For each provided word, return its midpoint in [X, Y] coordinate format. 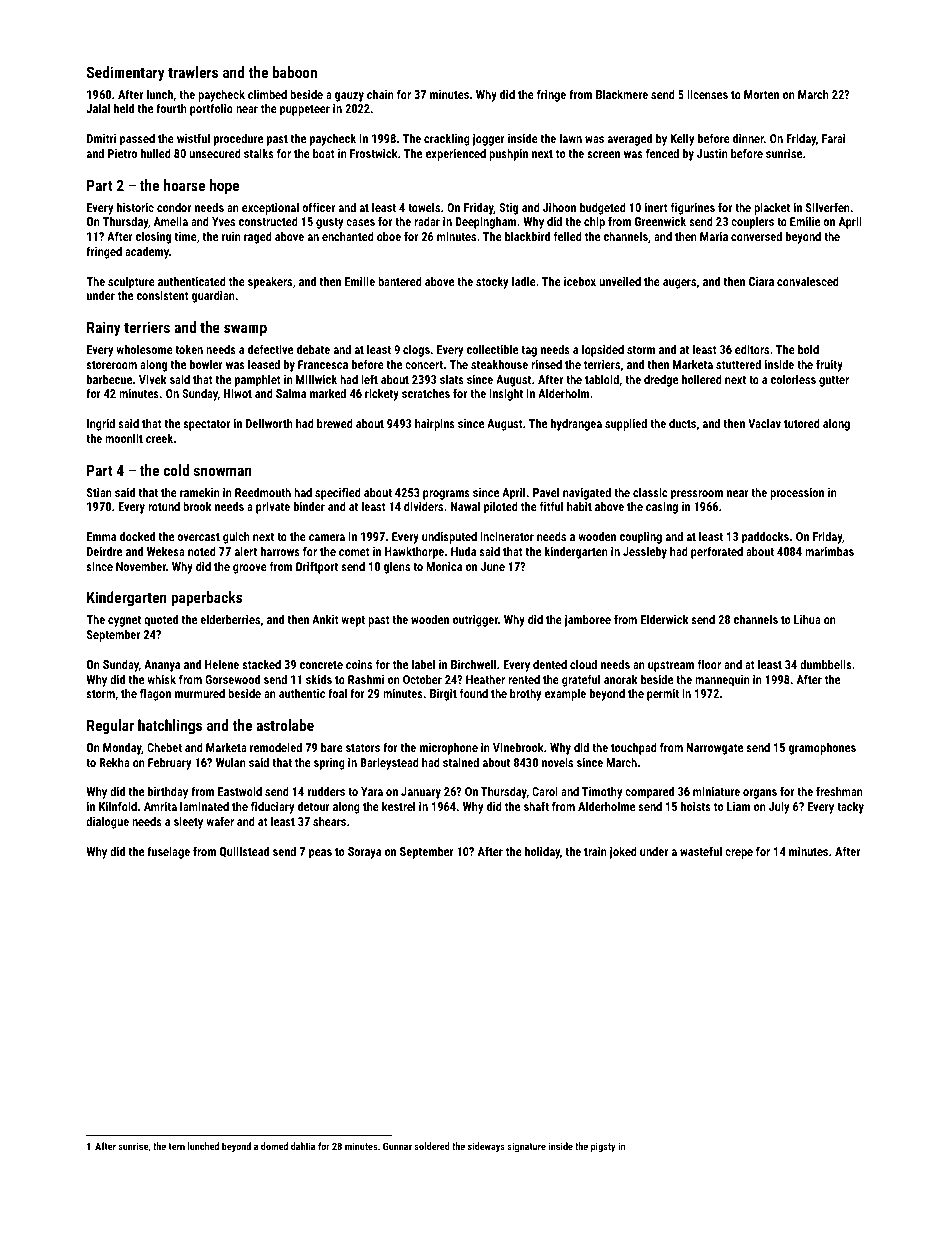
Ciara [761, 281]
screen [603, 154]
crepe [739, 854]
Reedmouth [263, 492]
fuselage [168, 852]
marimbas [829, 551]
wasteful [701, 851]
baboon [295, 72]
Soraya [364, 853]
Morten [761, 94]
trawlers [193, 72]
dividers [423, 506]
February [169, 763]
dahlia [303, 1146]
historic [135, 207]
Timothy [602, 792]
